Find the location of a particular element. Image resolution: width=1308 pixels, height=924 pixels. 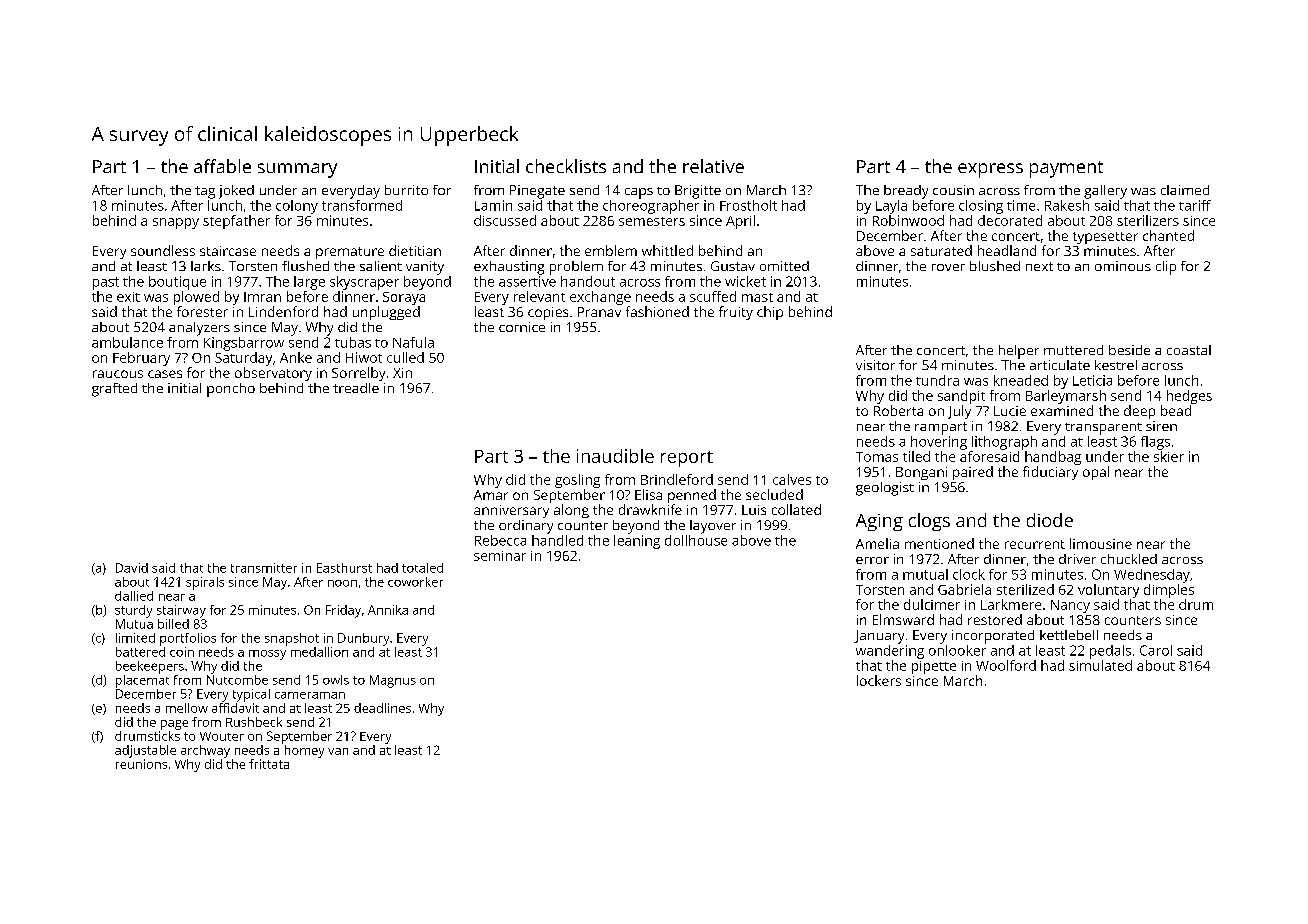

David is located at coordinates (132, 568).
